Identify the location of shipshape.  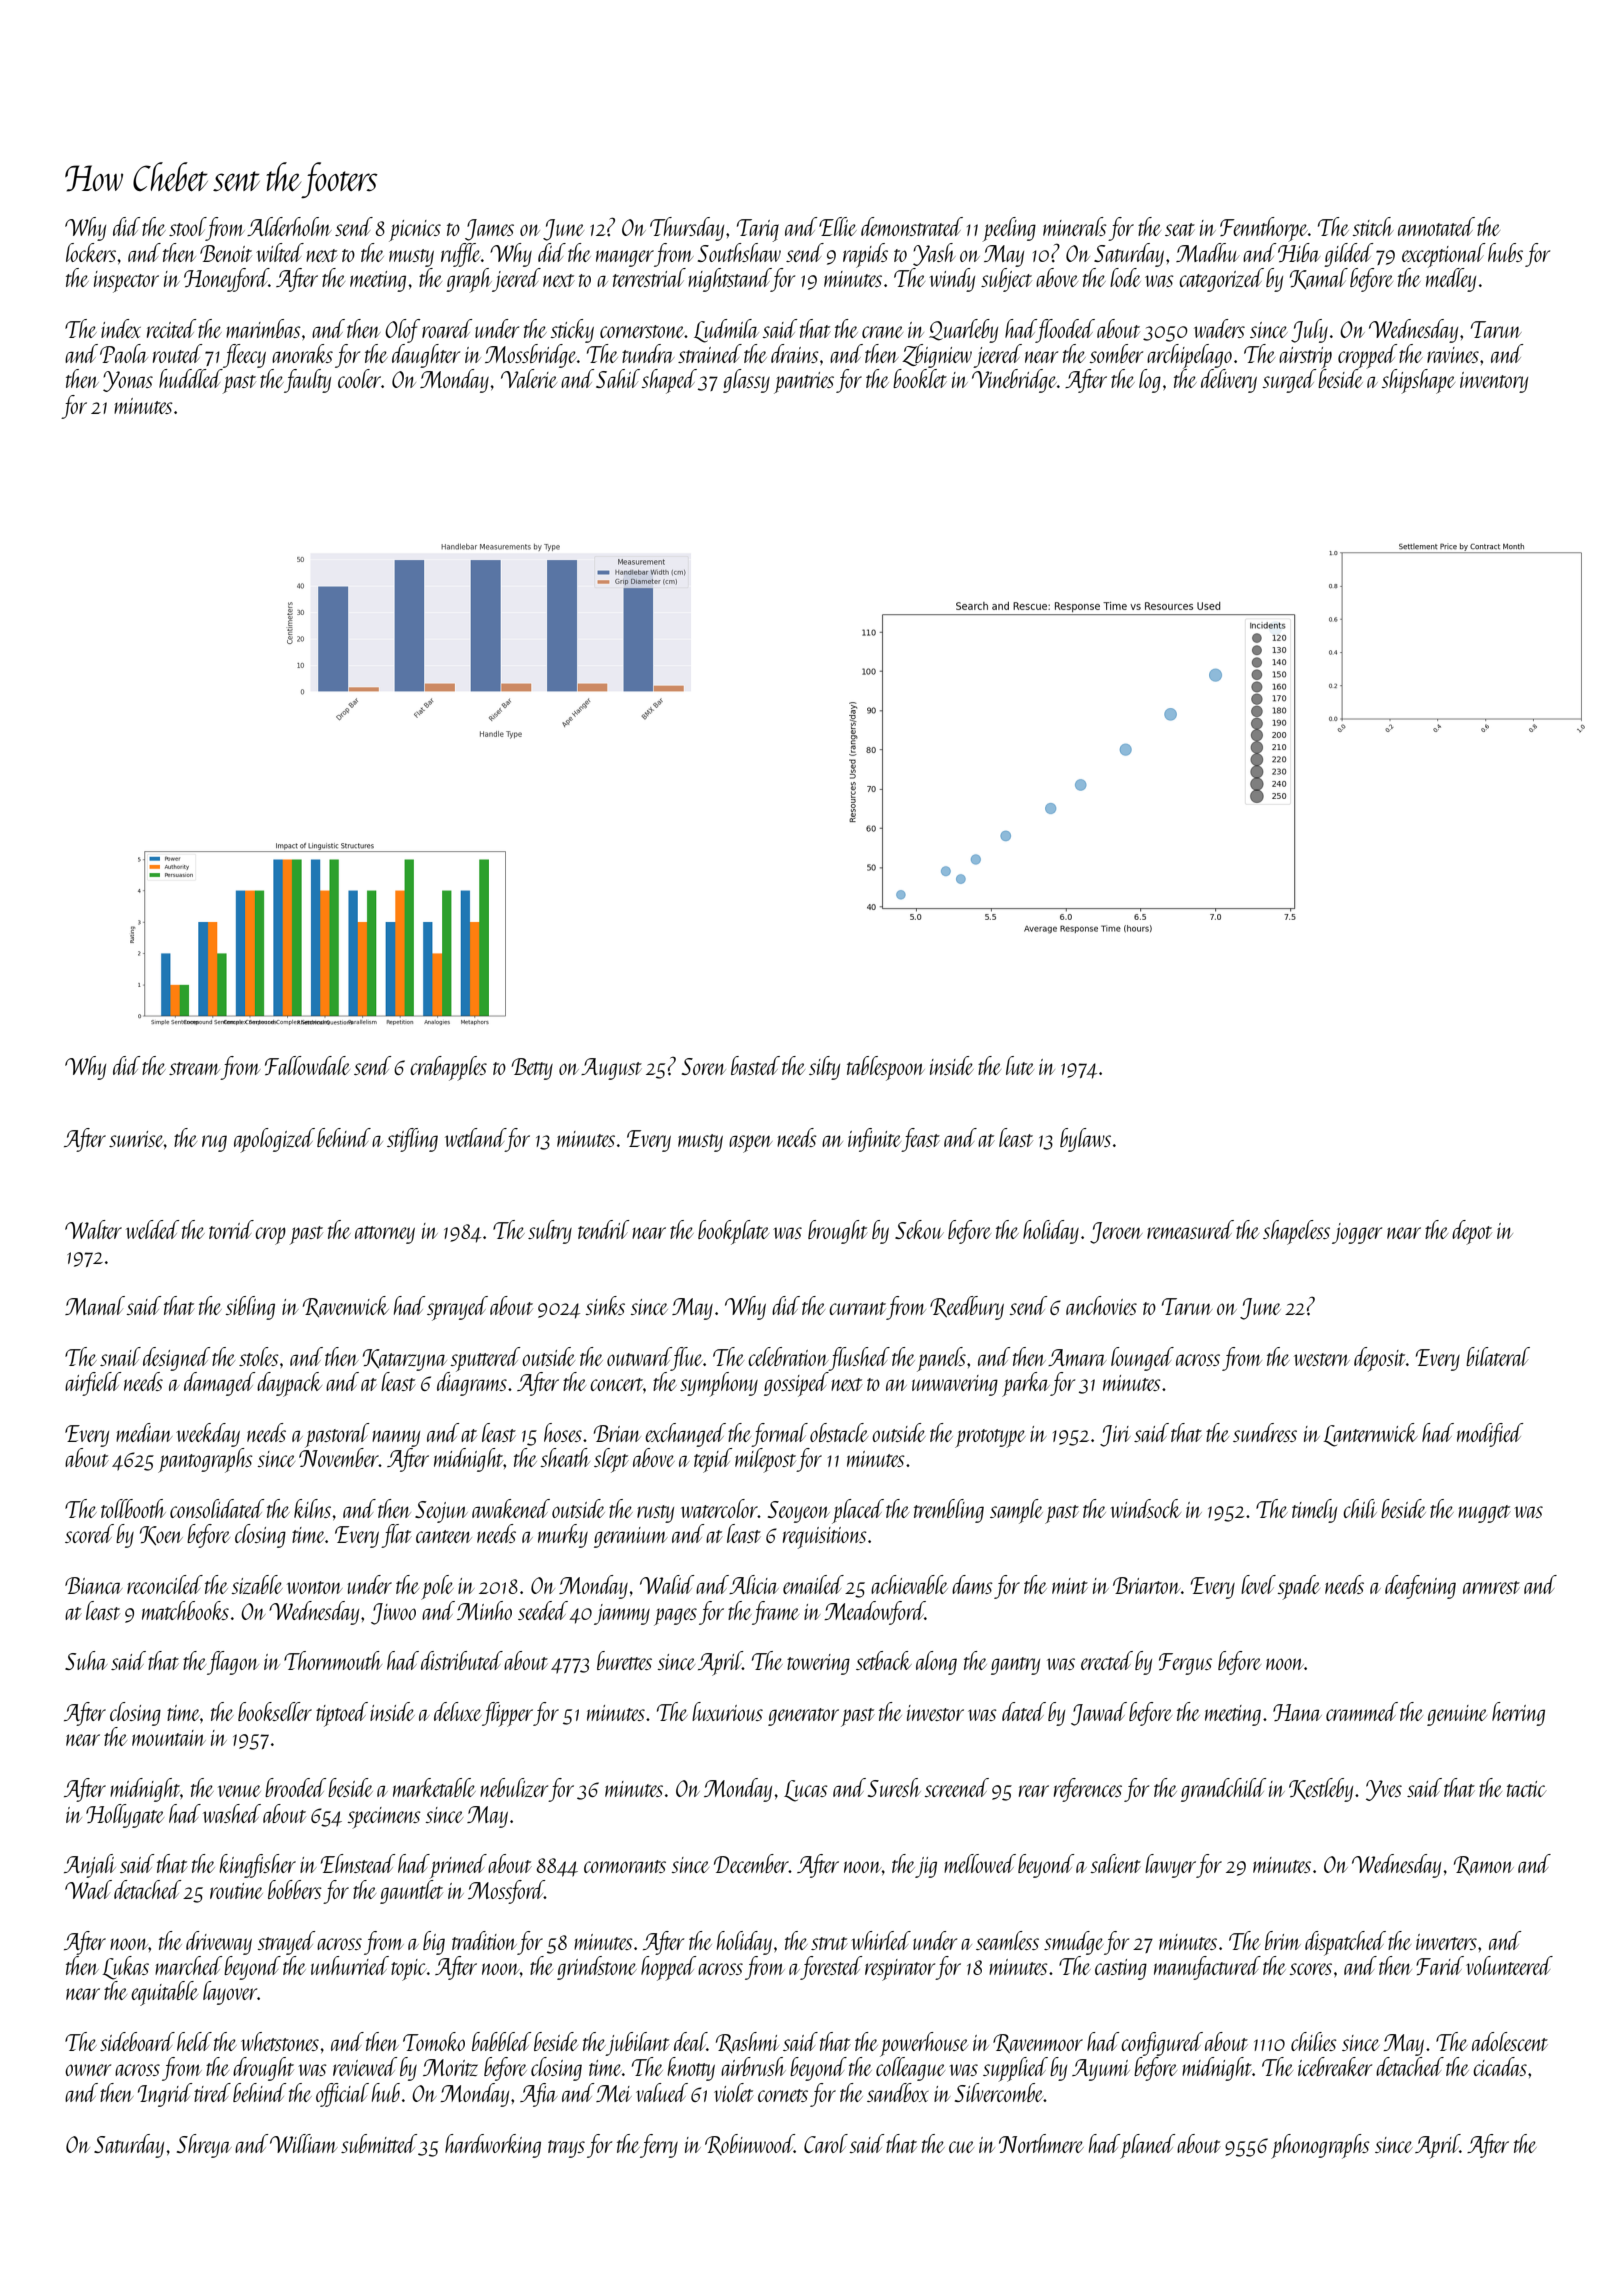
(1418, 381).
